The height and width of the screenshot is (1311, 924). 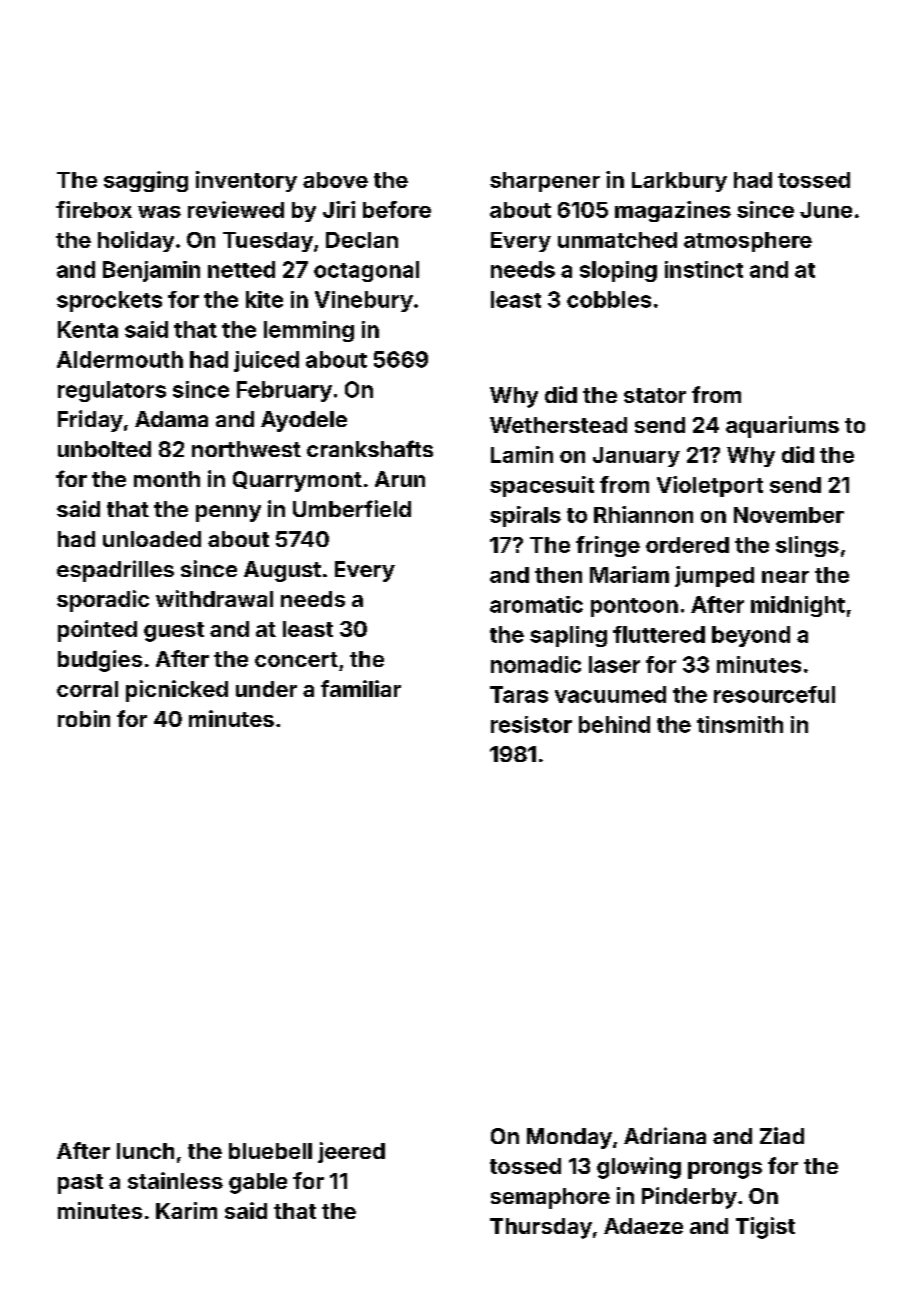 What do you see at coordinates (807, 546) in the screenshot?
I see `slings` at bounding box center [807, 546].
